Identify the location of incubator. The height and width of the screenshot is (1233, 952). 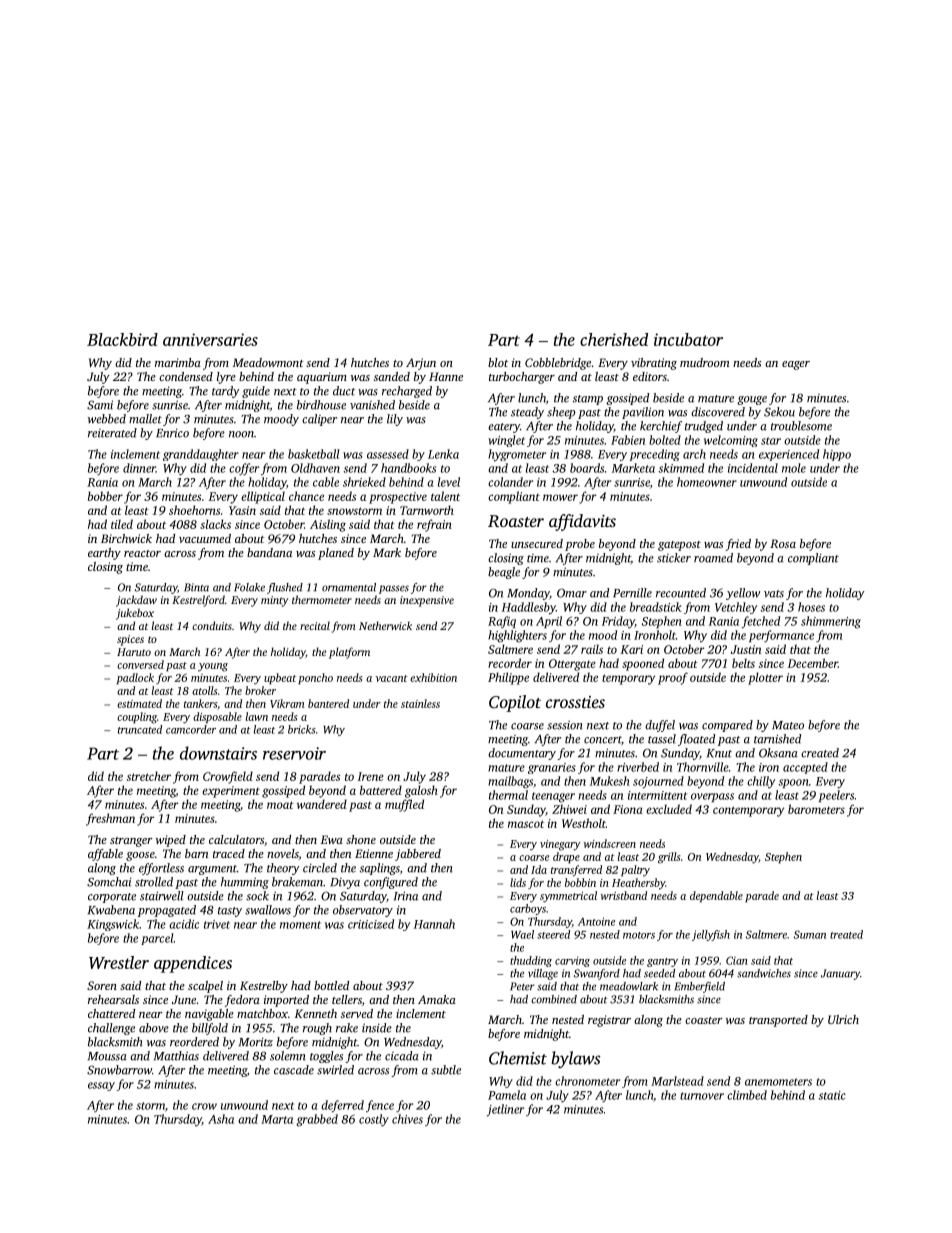
(688, 339).
